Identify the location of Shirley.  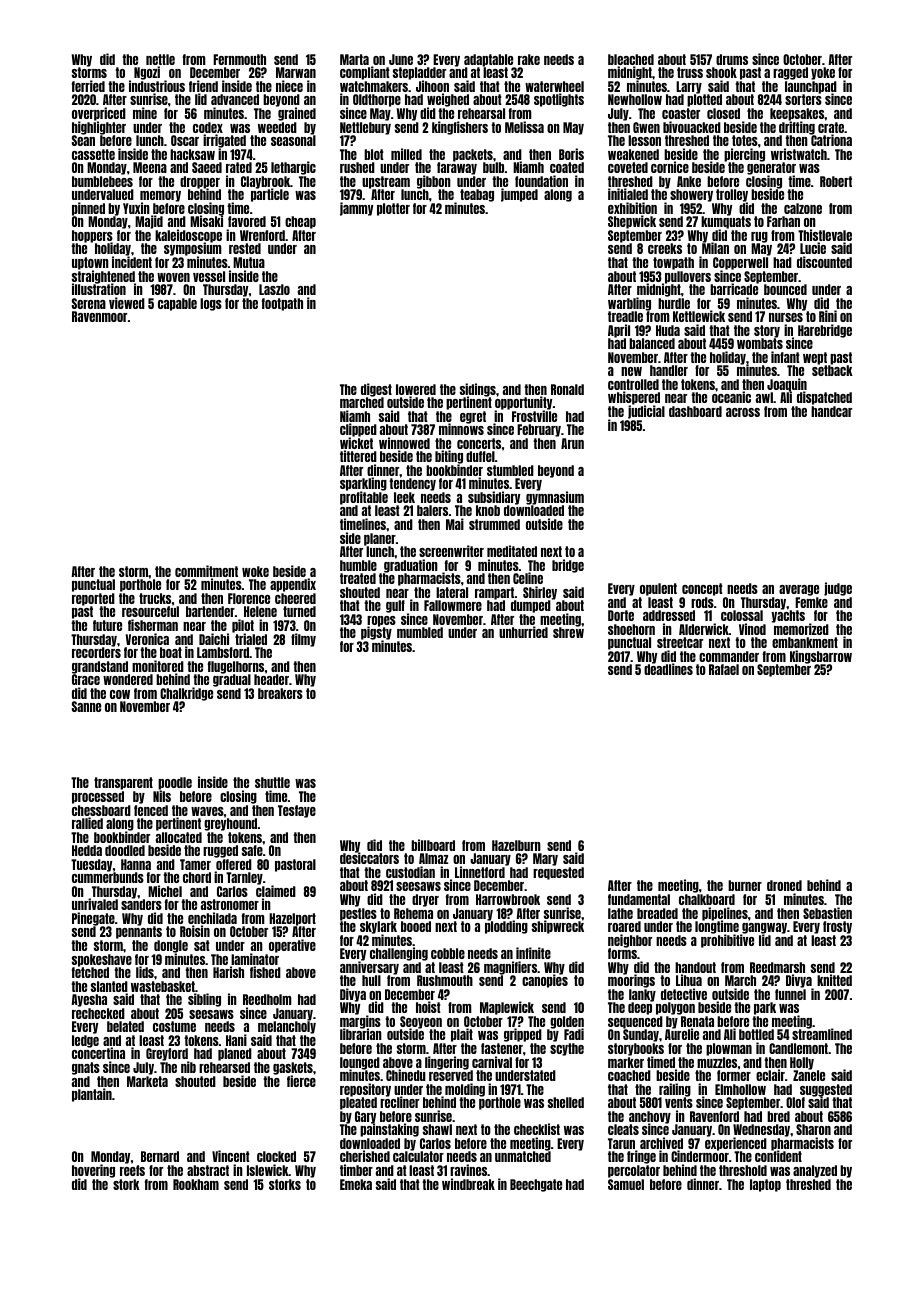
(540, 593).
